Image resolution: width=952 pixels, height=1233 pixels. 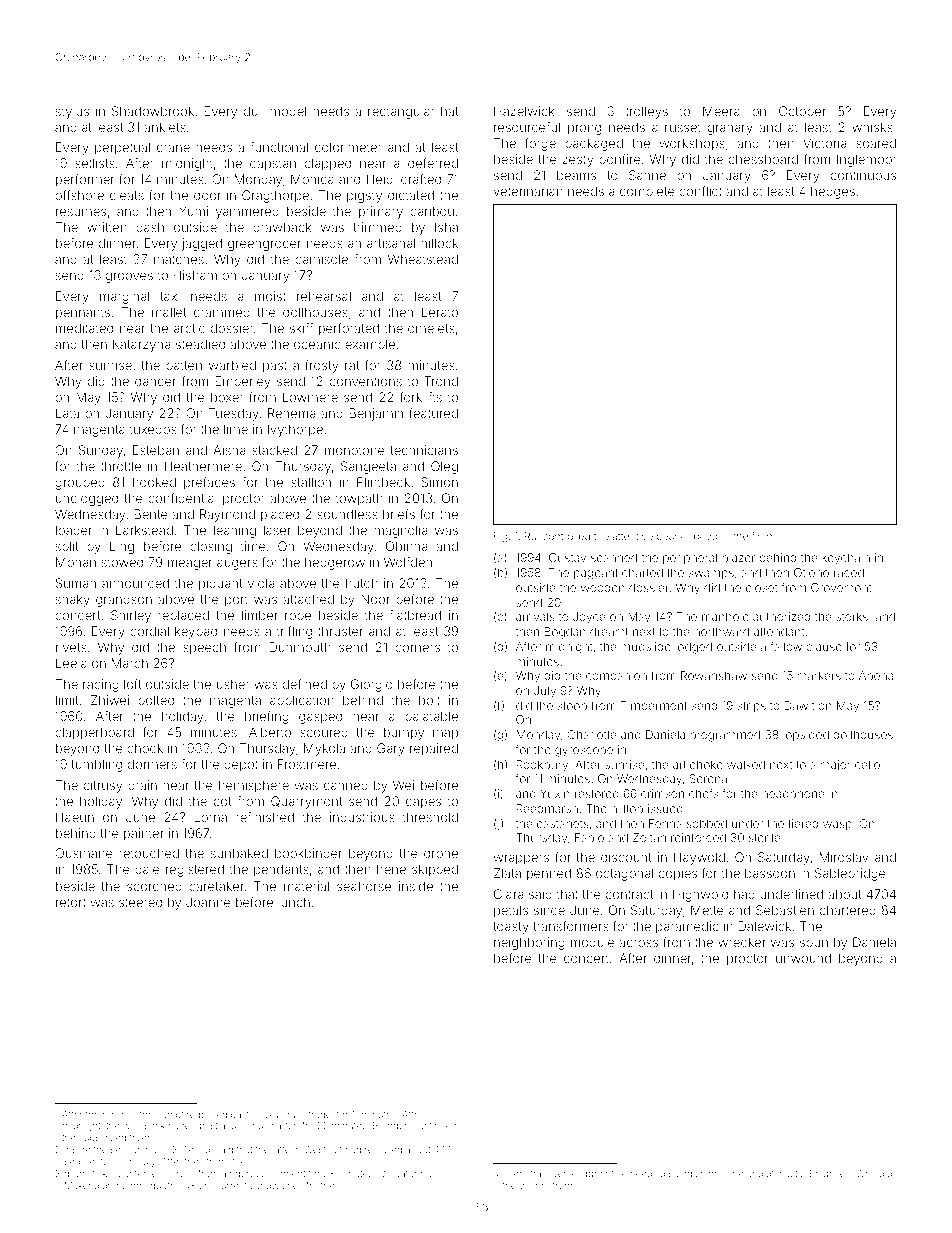 I want to click on rectangular, so click(x=401, y=113).
